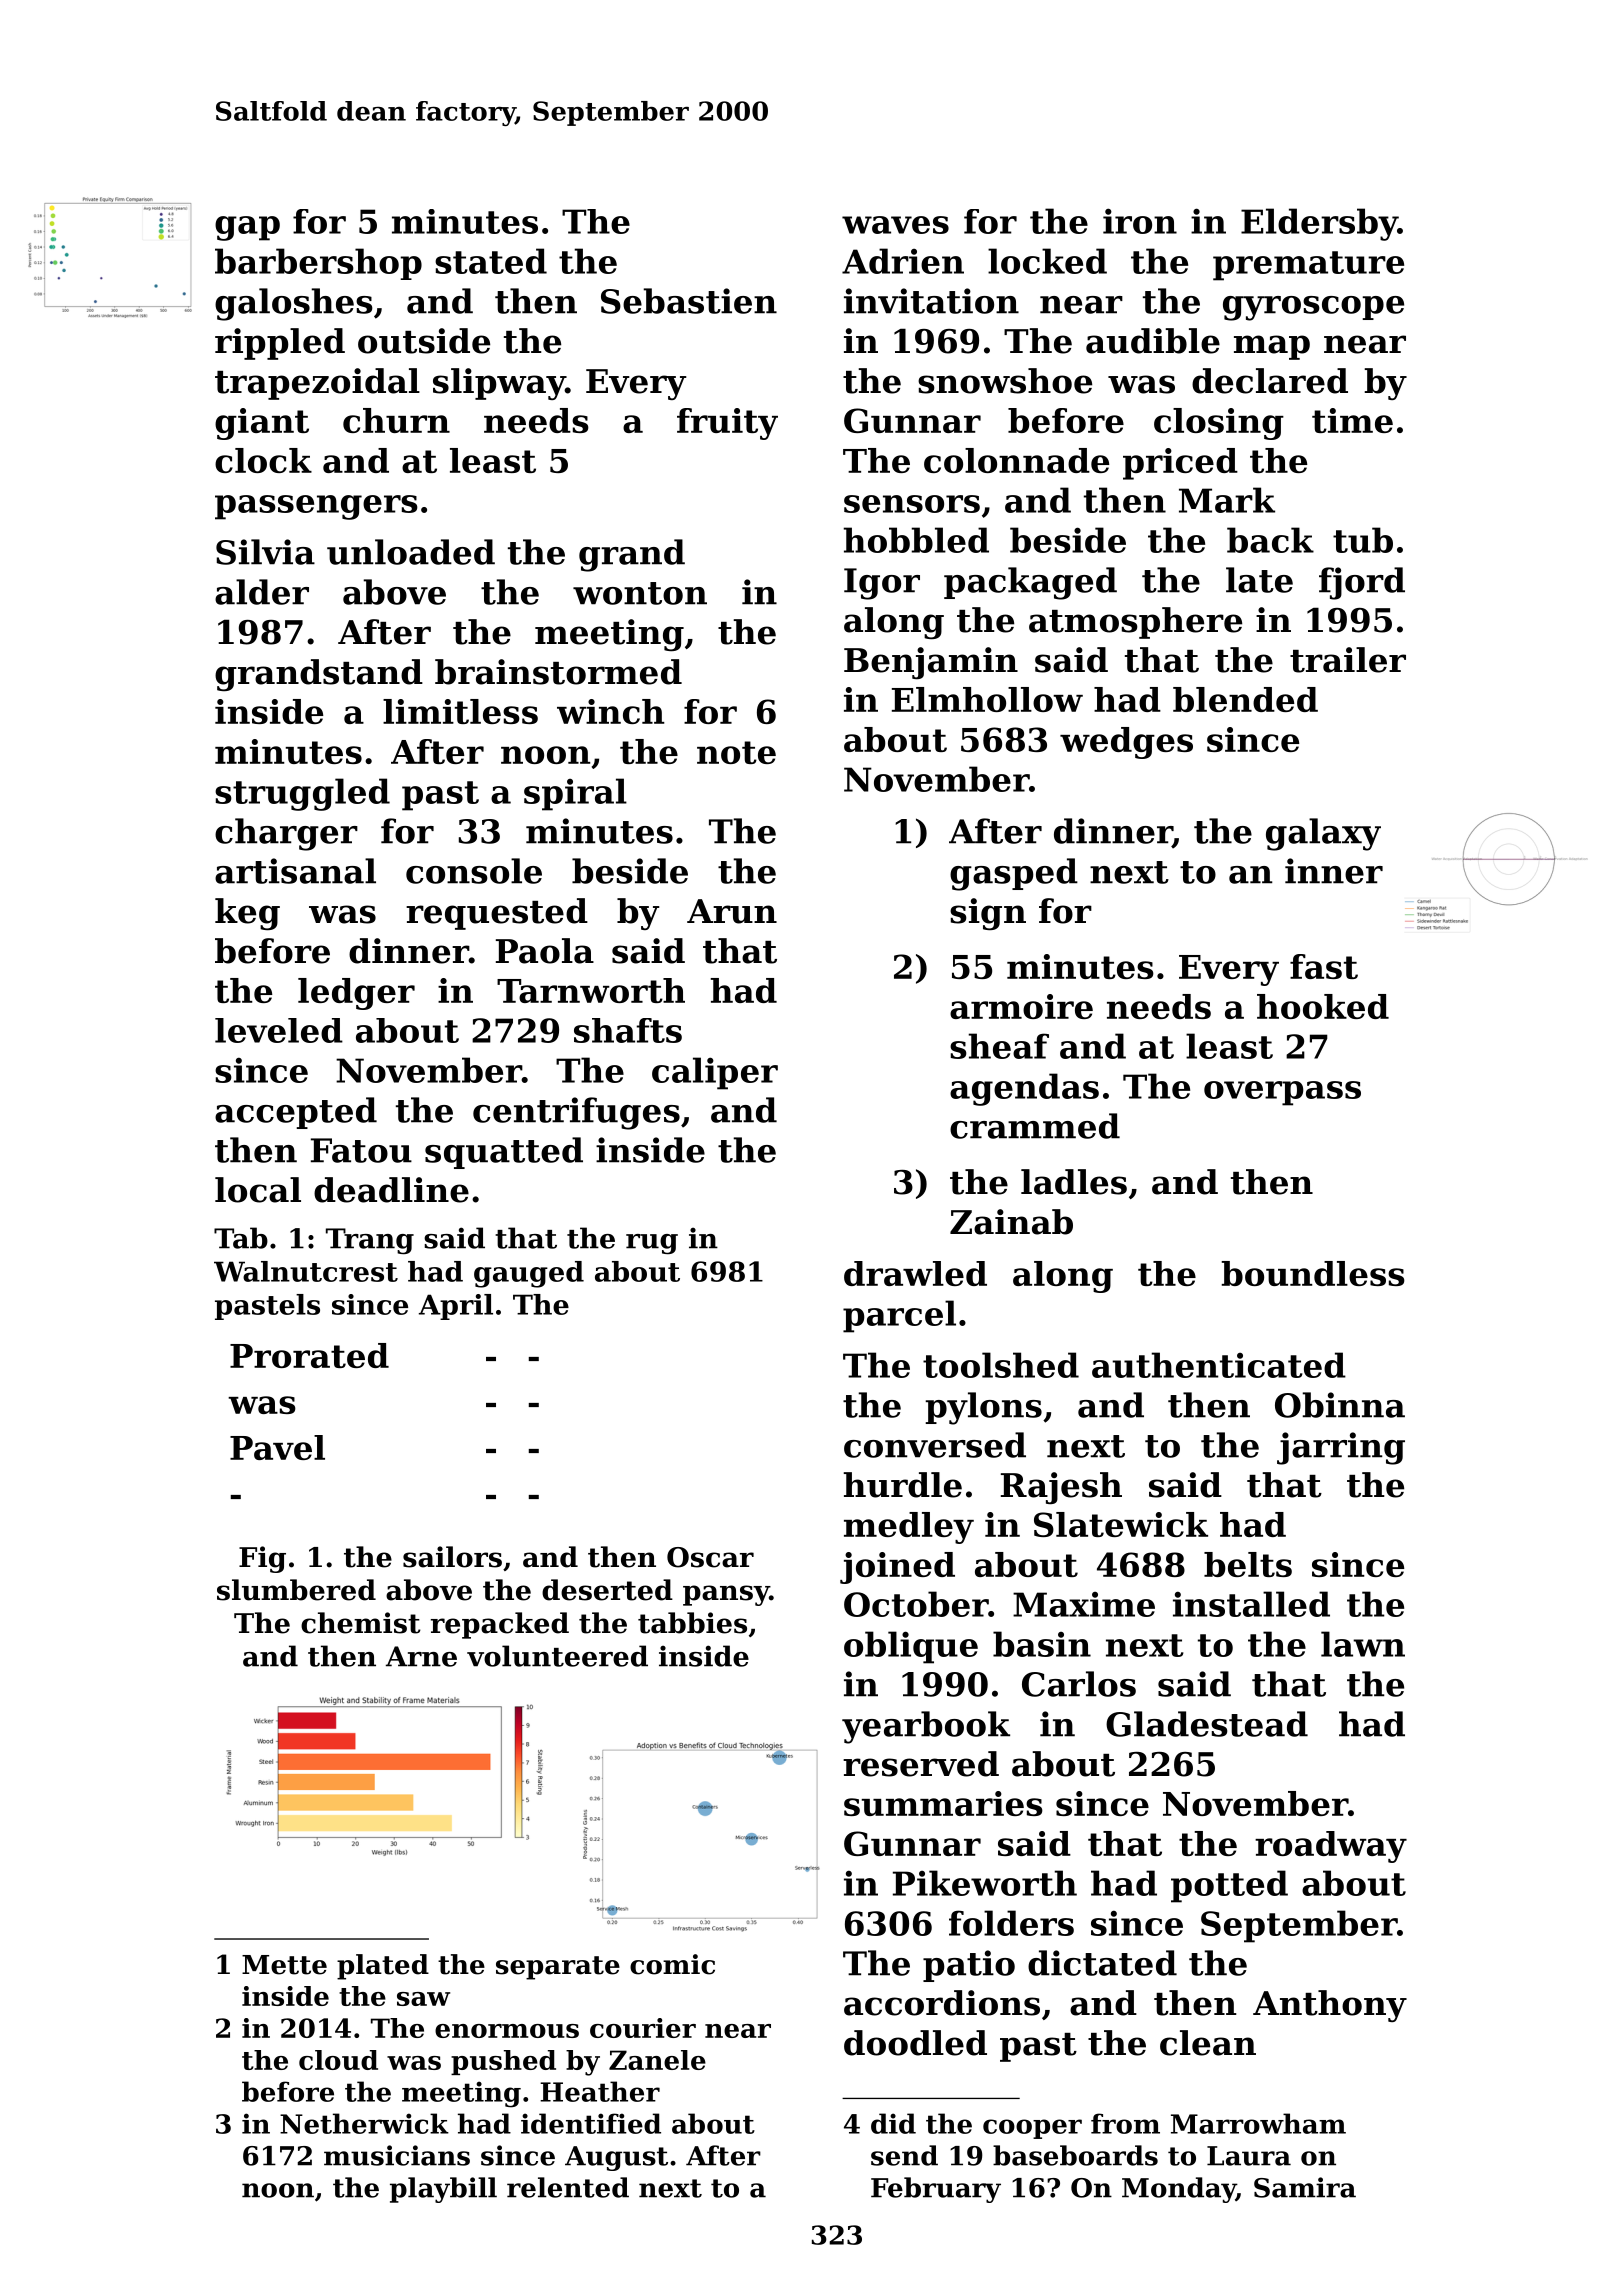 The image size is (1620, 2292). What do you see at coordinates (911, 1647) in the document?
I see `oblique` at bounding box center [911, 1647].
